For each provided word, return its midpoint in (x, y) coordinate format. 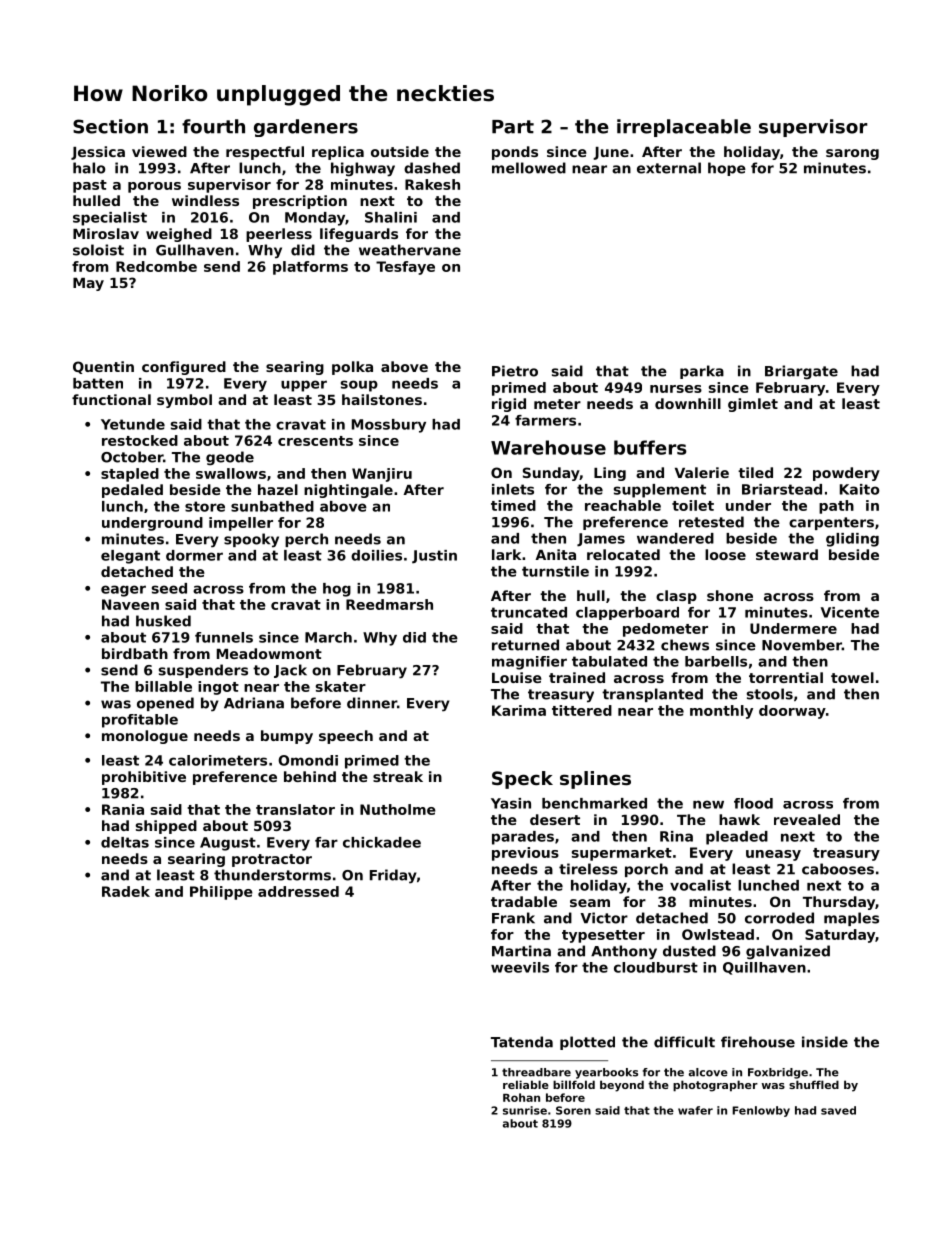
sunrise (525, 1110)
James (601, 540)
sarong (852, 154)
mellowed (529, 168)
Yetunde (133, 424)
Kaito (859, 489)
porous (154, 187)
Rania (123, 809)
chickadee (382, 842)
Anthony (624, 952)
